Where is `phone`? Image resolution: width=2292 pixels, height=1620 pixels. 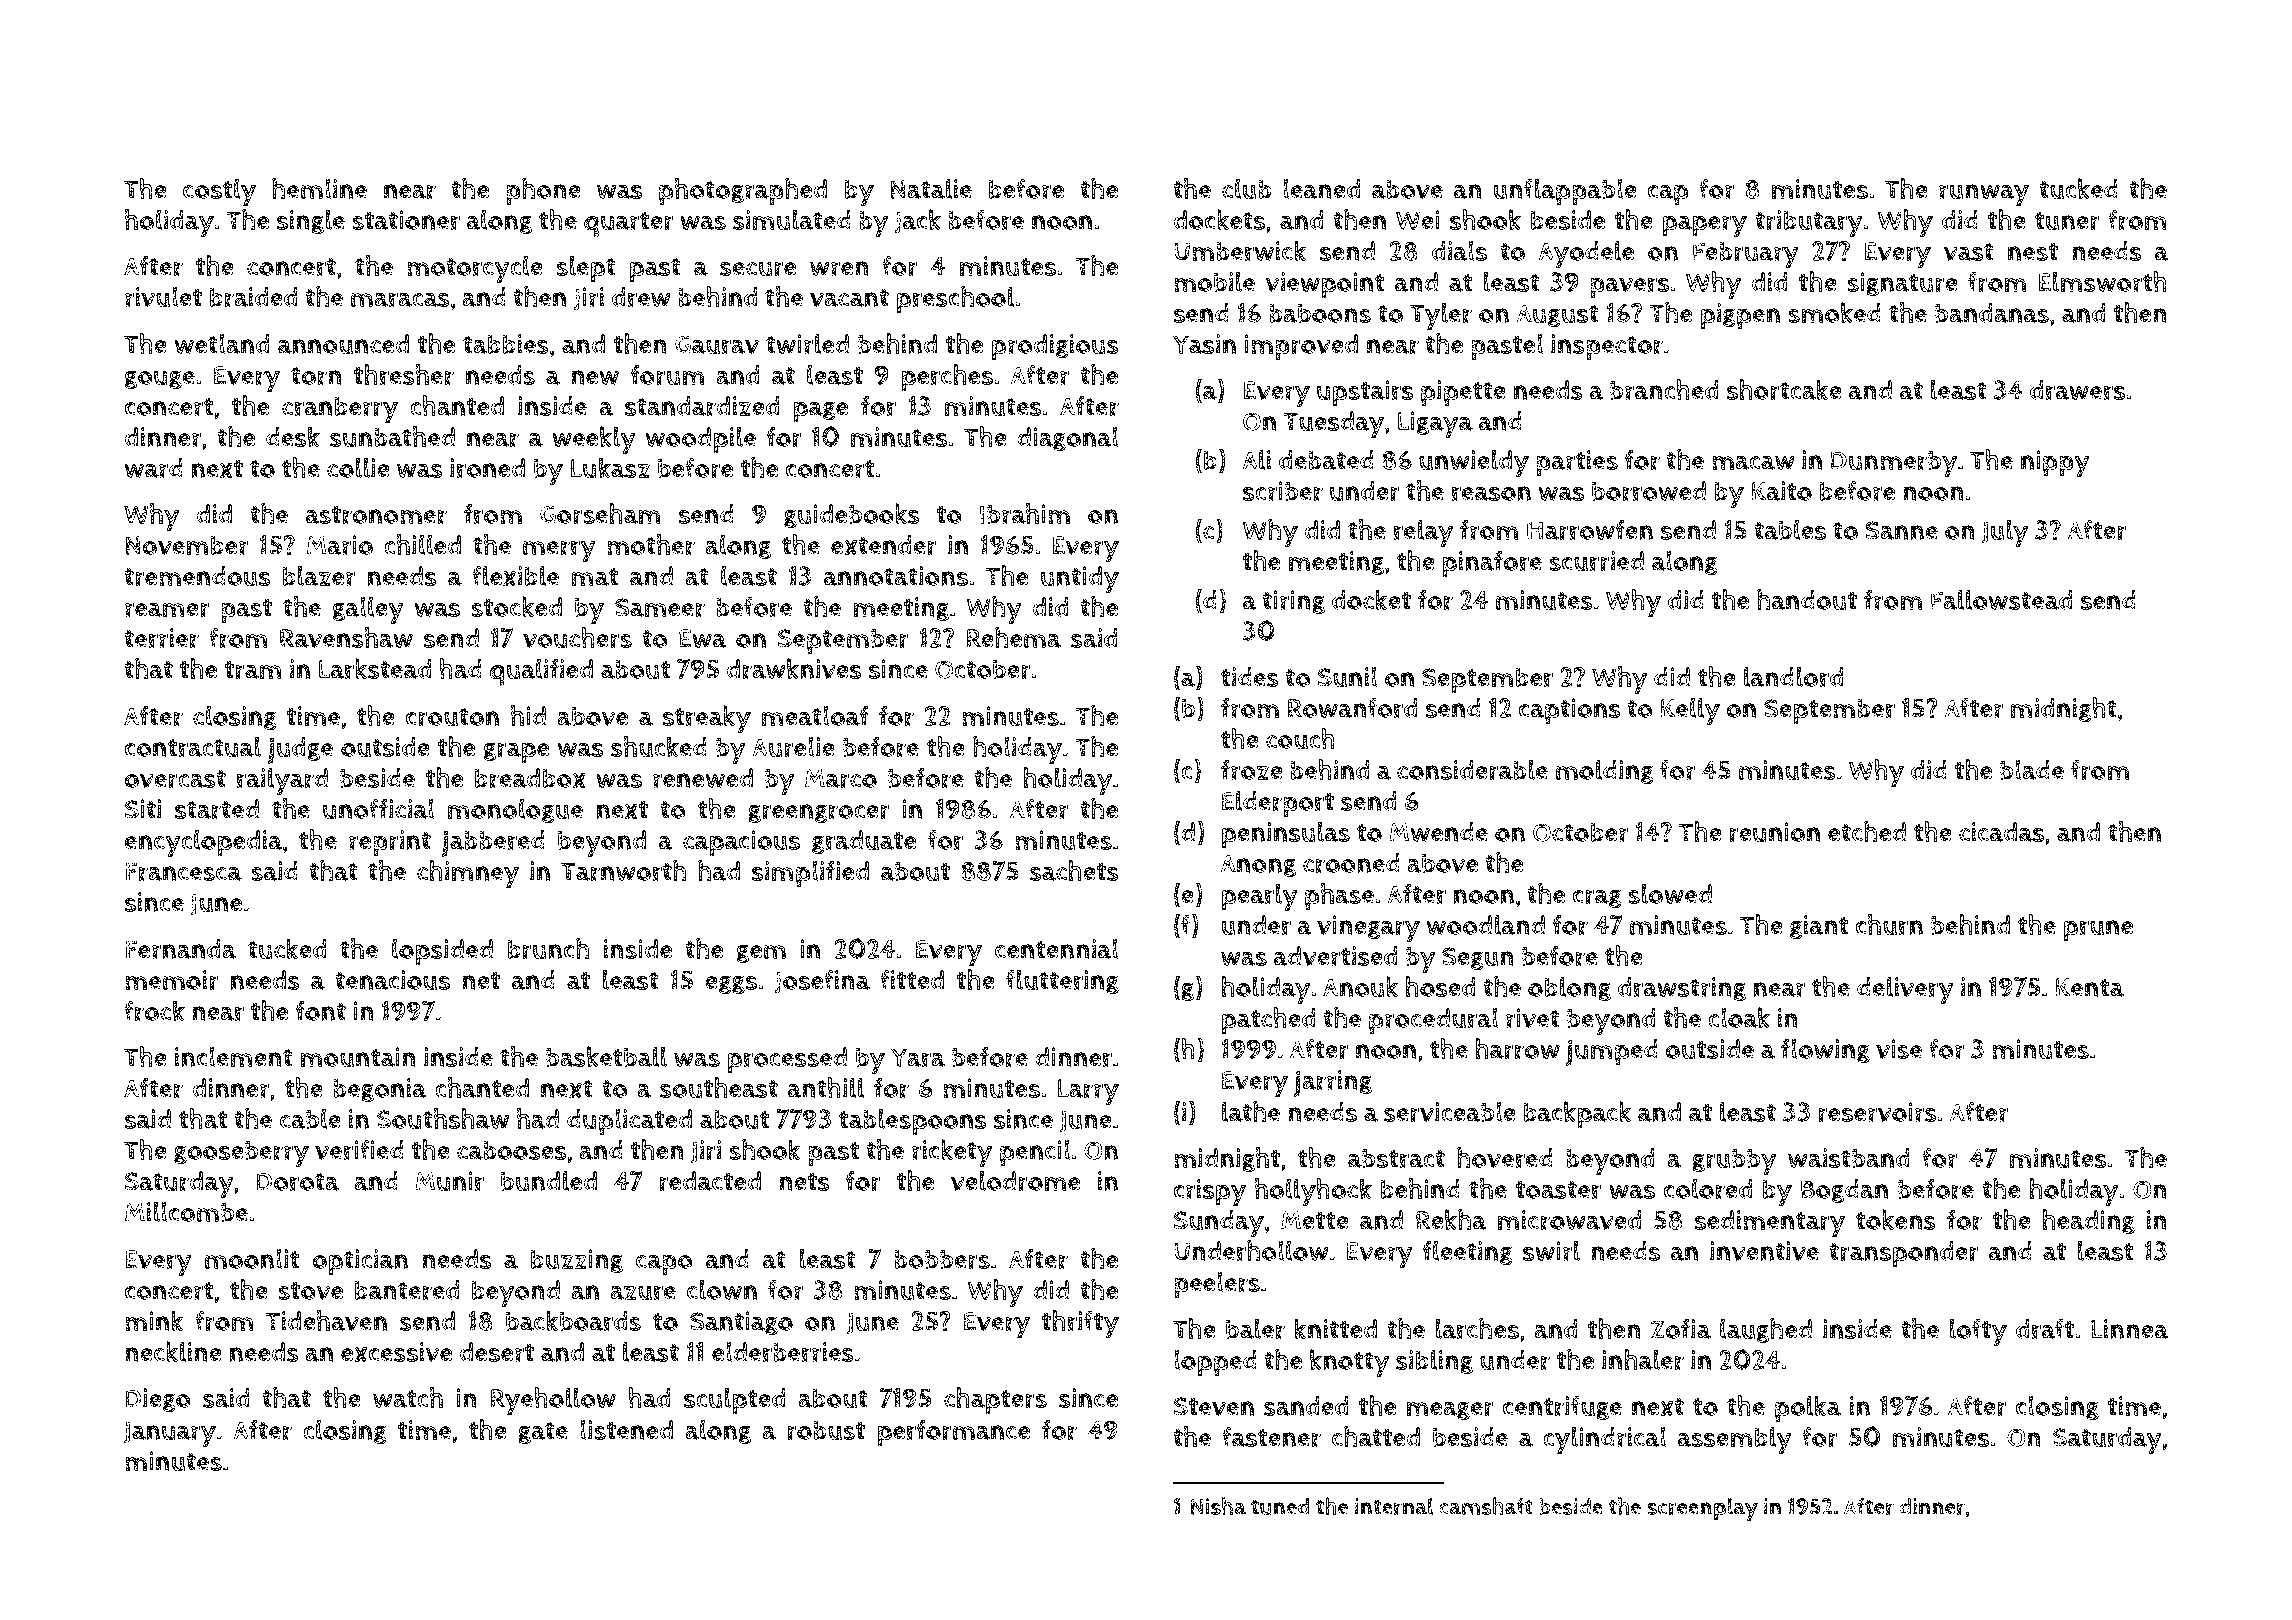
phone is located at coordinates (543, 192).
